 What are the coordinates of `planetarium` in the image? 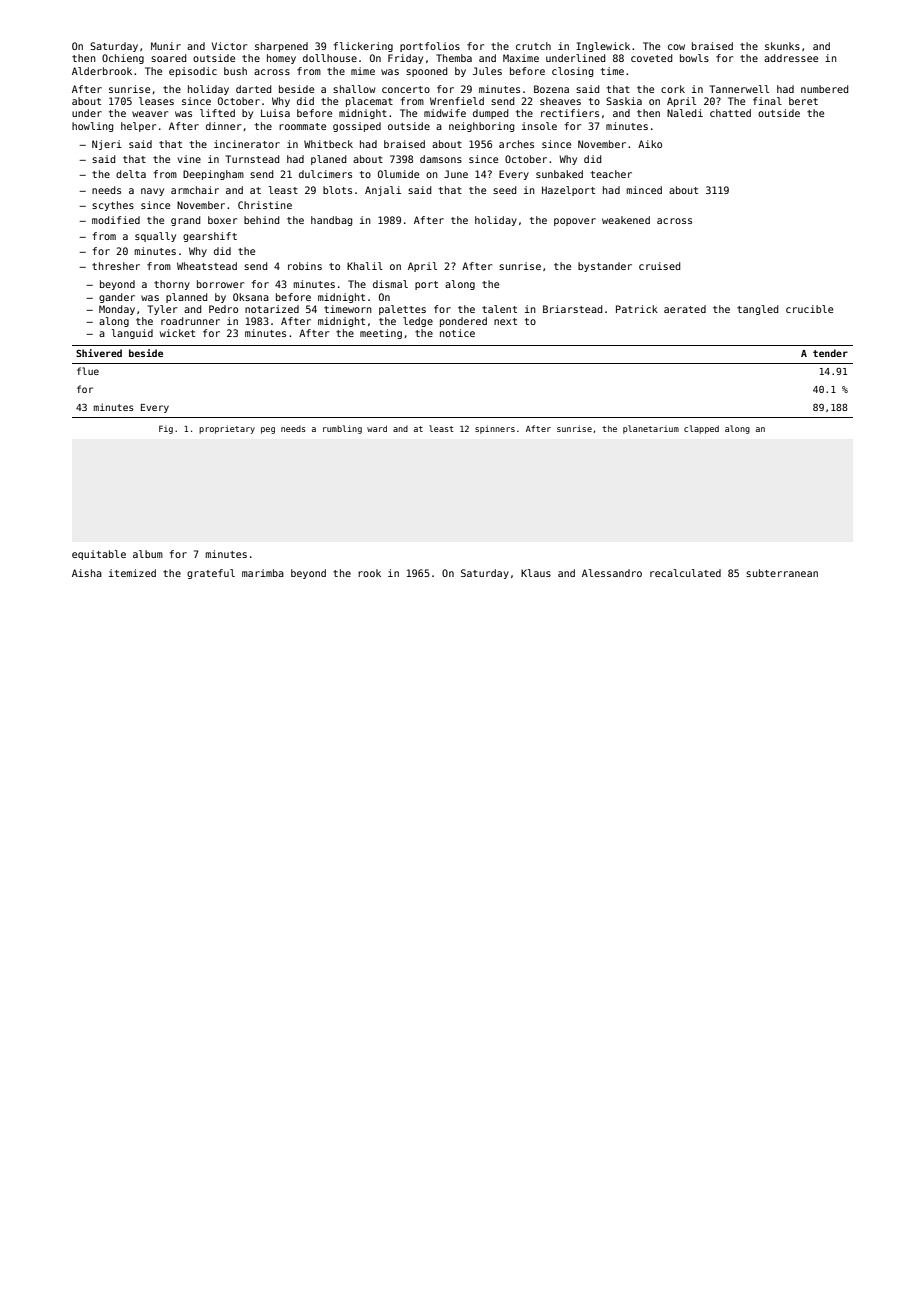 It's located at (651, 429).
